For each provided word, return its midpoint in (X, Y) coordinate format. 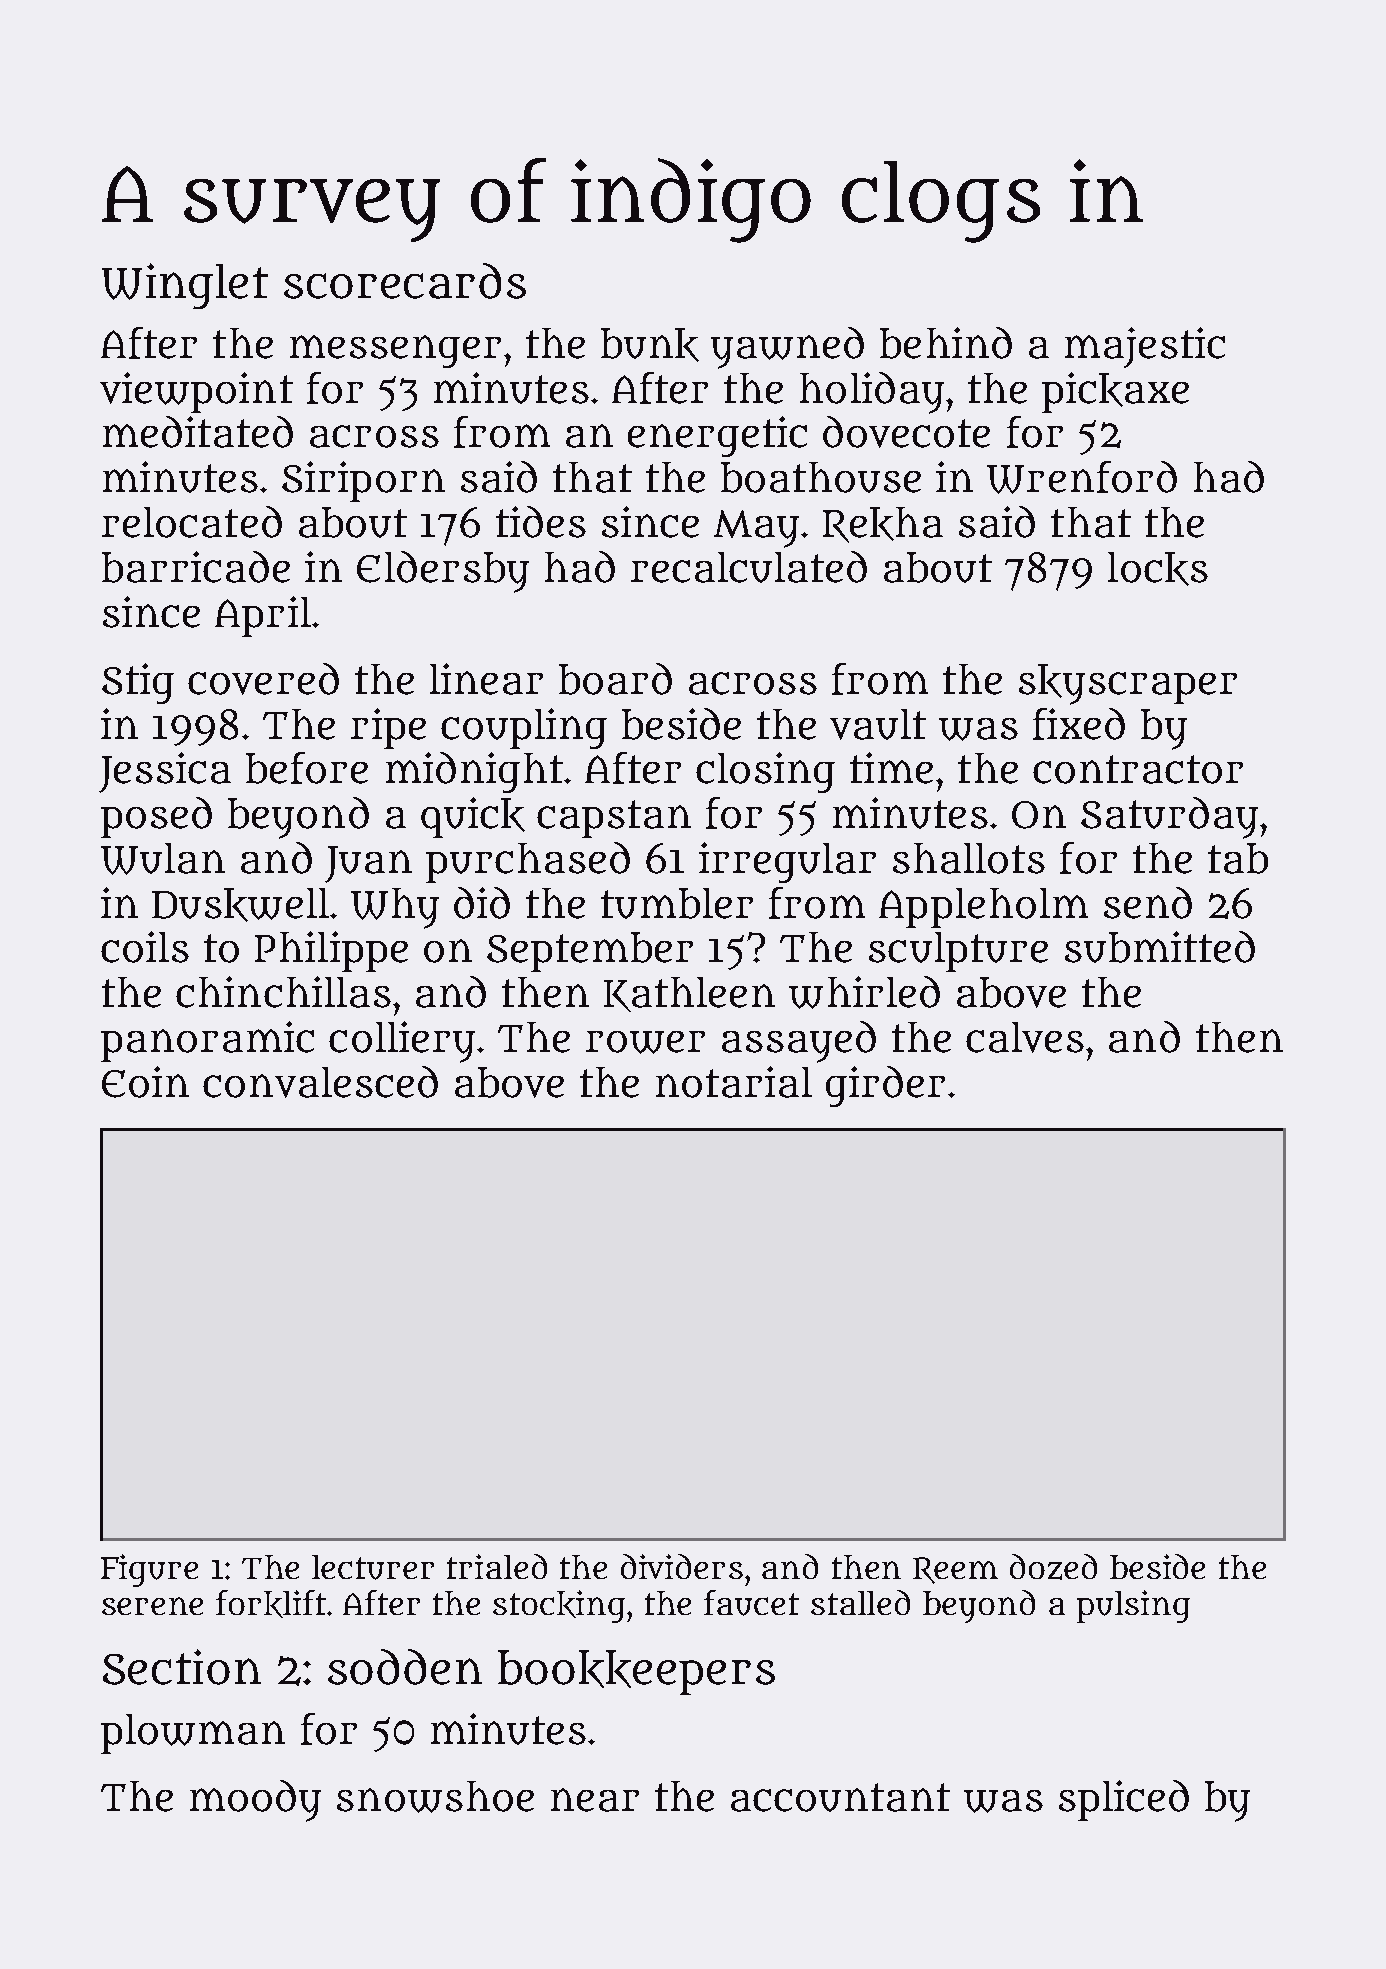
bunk (650, 345)
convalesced (320, 1082)
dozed (1053, 1567)
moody (255, 1801)
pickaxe (1115, 392)
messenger (395, 351)
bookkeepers (636, 1672)
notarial (734, 1082)
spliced (1124, 1800)
